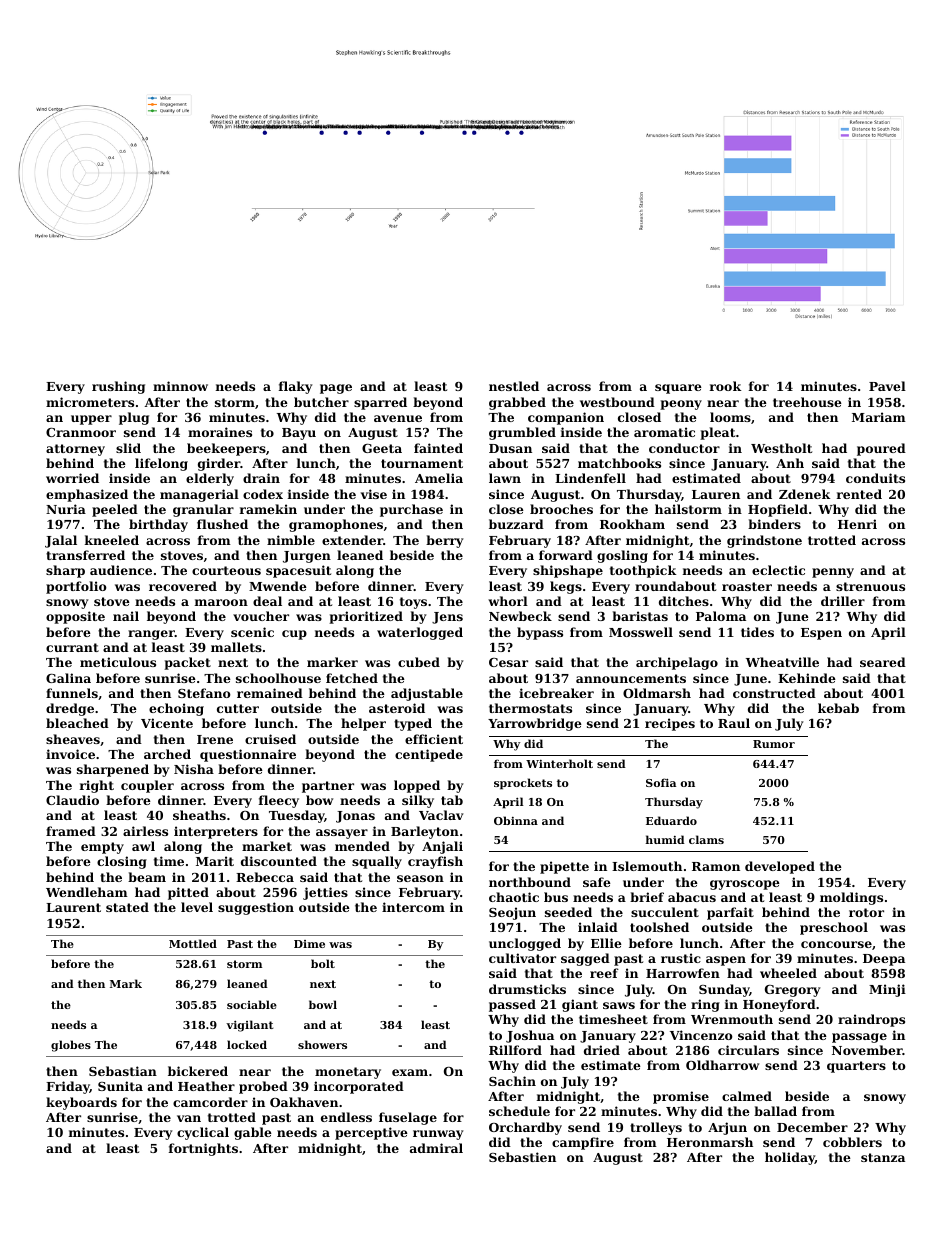 The image size is (952, 1233). Describe the element at coordinates (556, 693) in the screenshot. I see `icebreaker` at that location.
